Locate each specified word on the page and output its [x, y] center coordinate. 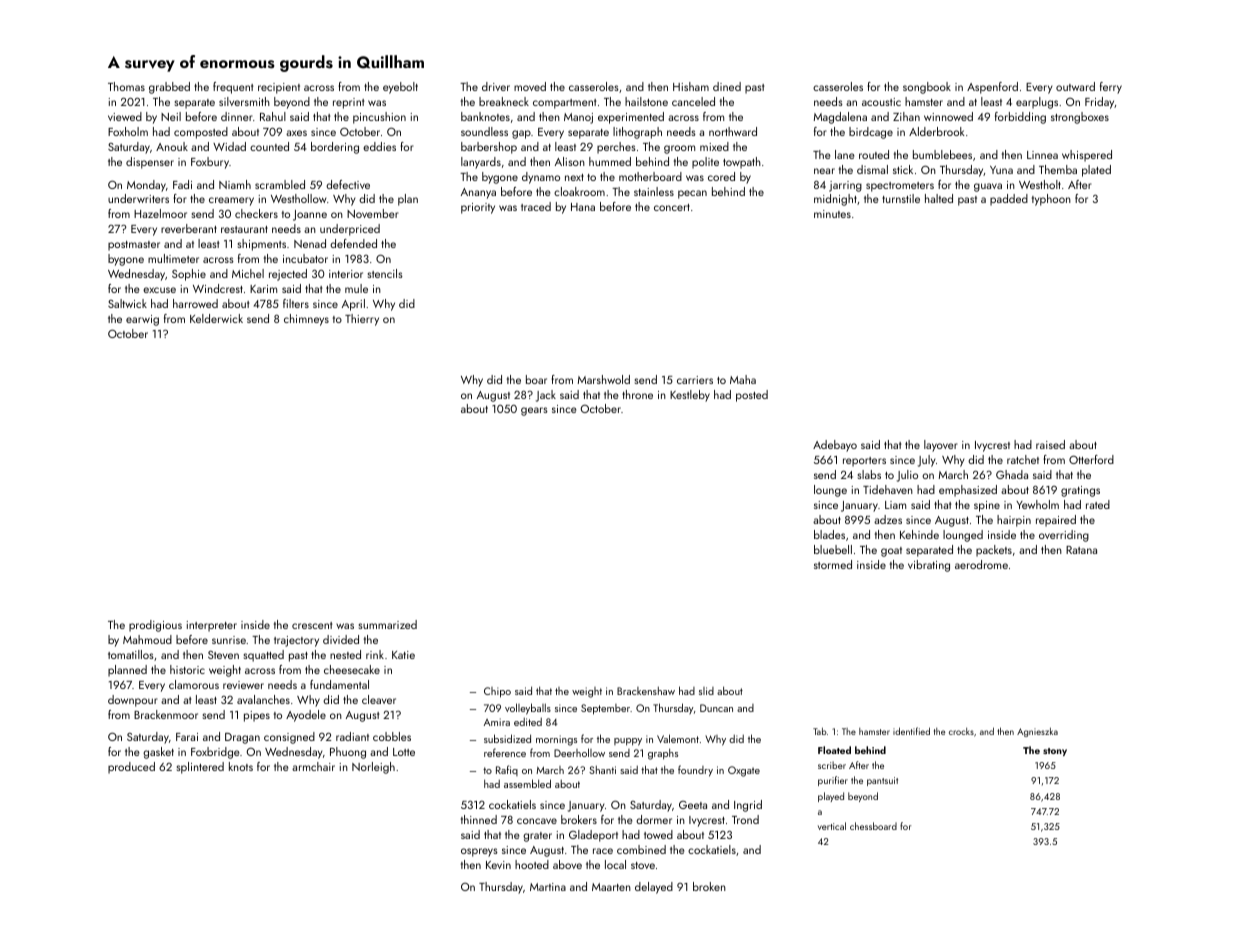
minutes [832, 214]
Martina [548, 887]
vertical [832, 826]
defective [348, 184]
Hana [583, 207]
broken [709, 886]
